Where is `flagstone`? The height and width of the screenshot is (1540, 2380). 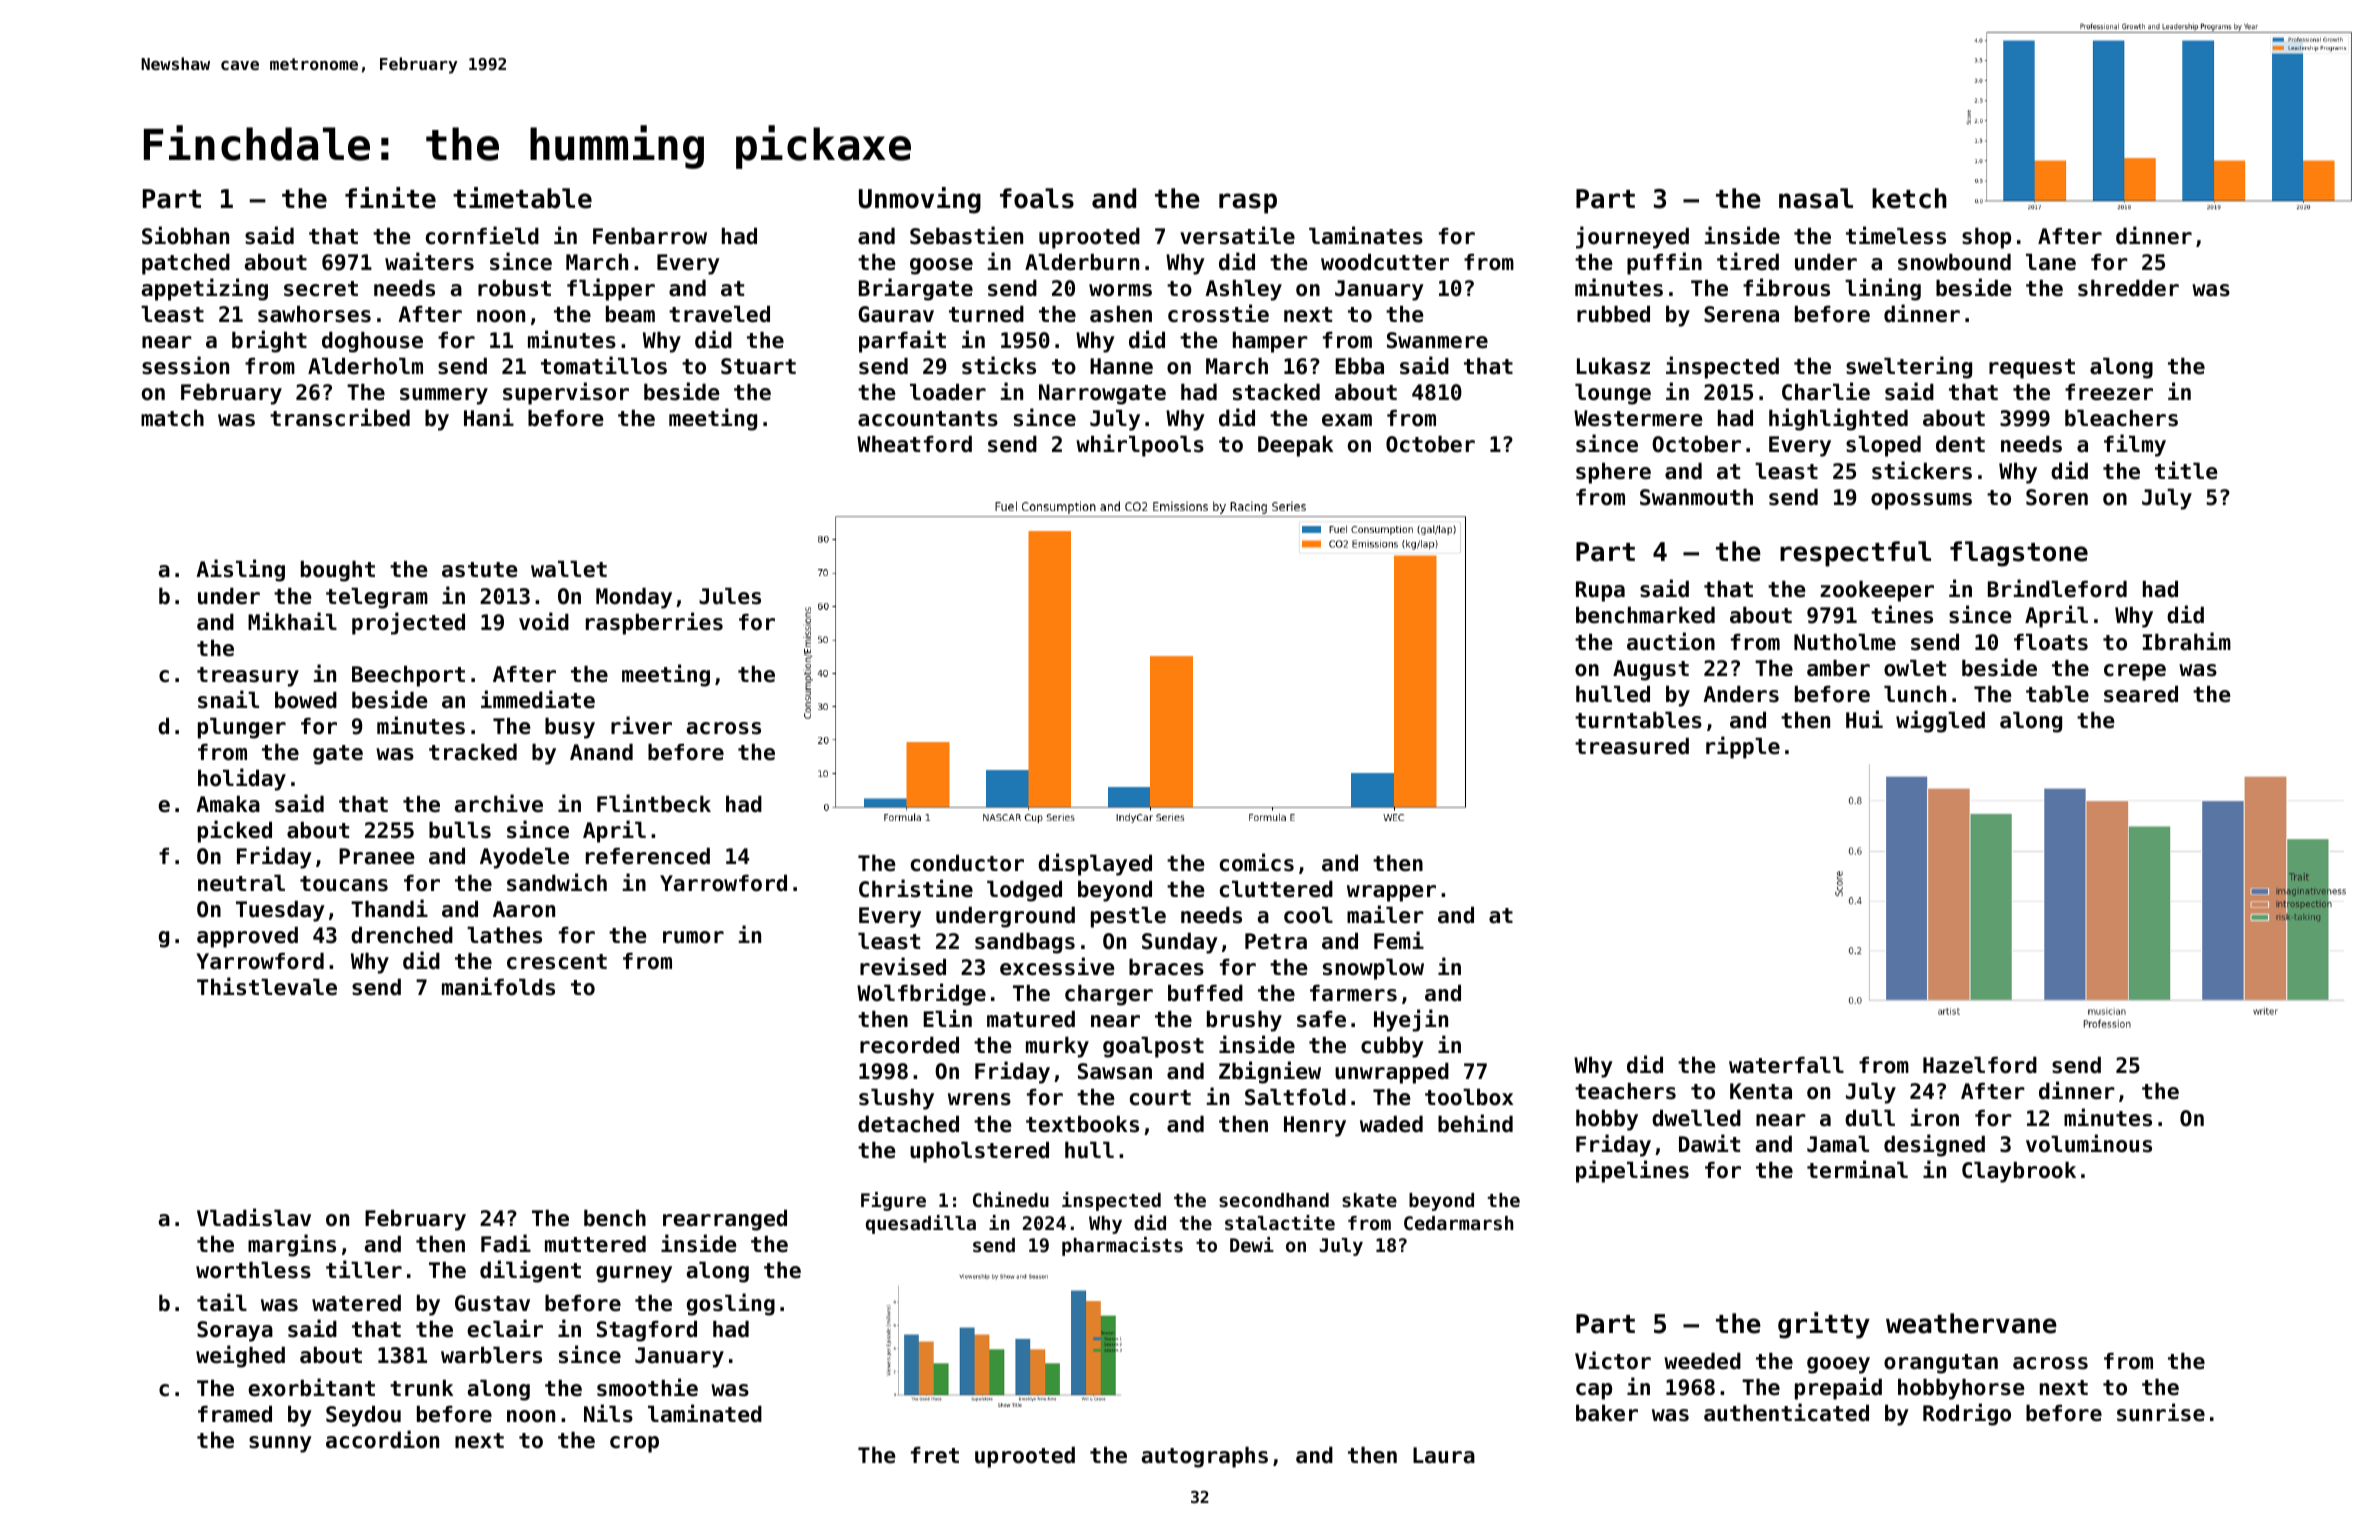 flagstone is located at coordinates (2019, 554).
